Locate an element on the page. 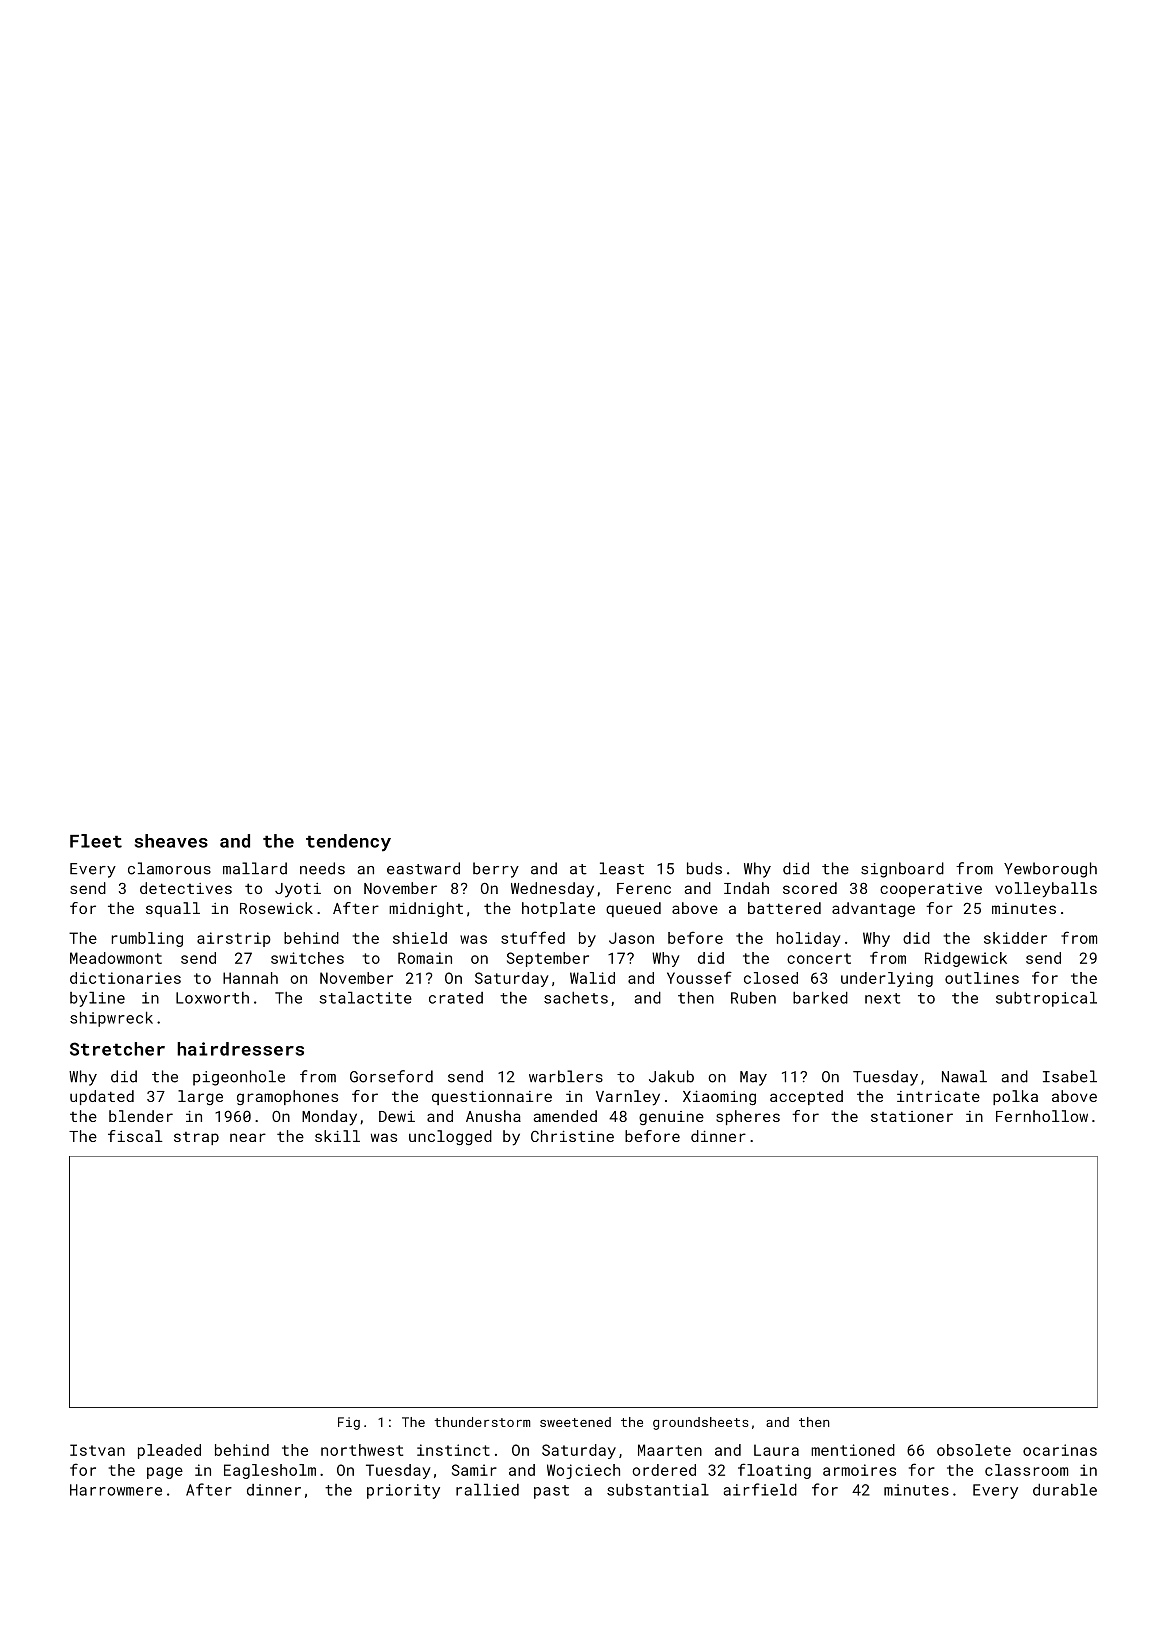 This image has width=1167, height=1650. Yewborough is located at coordinates (1050, 870).
